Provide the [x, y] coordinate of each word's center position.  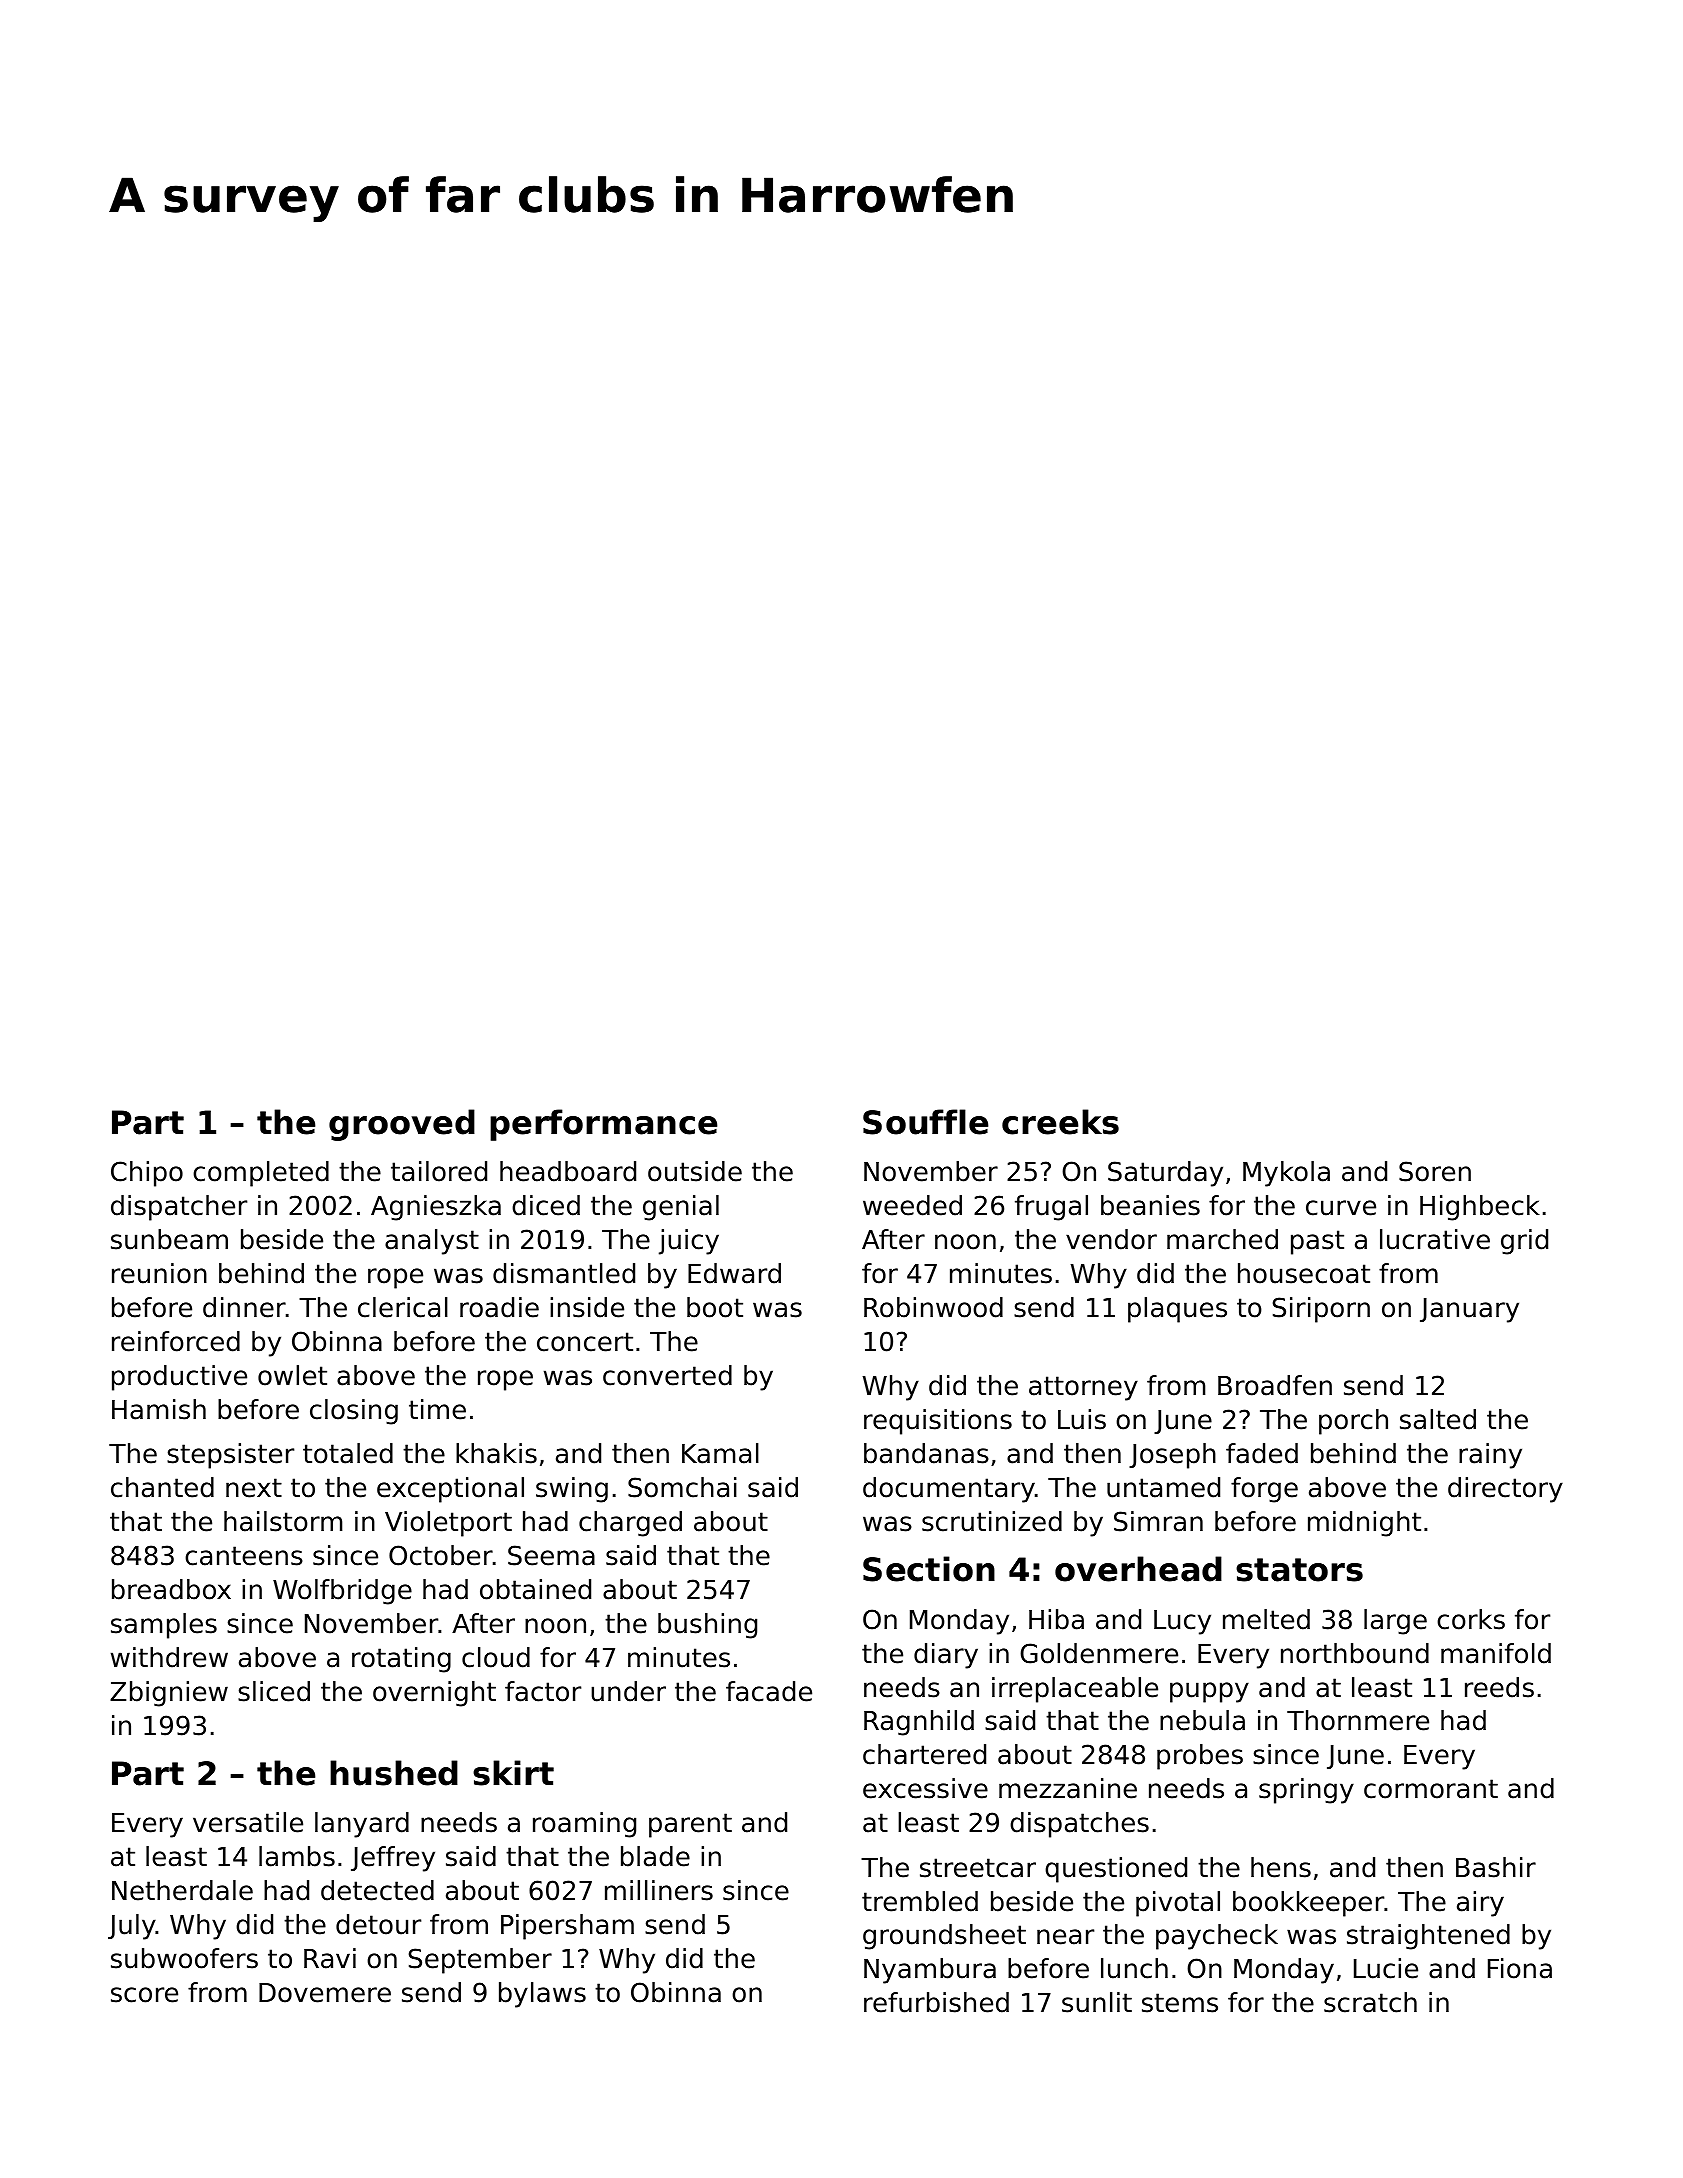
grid [1524, 1242]
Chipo [147, 1174]
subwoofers [184, 1958]
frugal [1051, 1208]
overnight [434, 1694]
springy [1306, 1791]
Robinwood [933, 1307]
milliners [659, 1890]
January [1469, 1310]
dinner [244, 1307]
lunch [1134, 1968]
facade [769, 1691]
